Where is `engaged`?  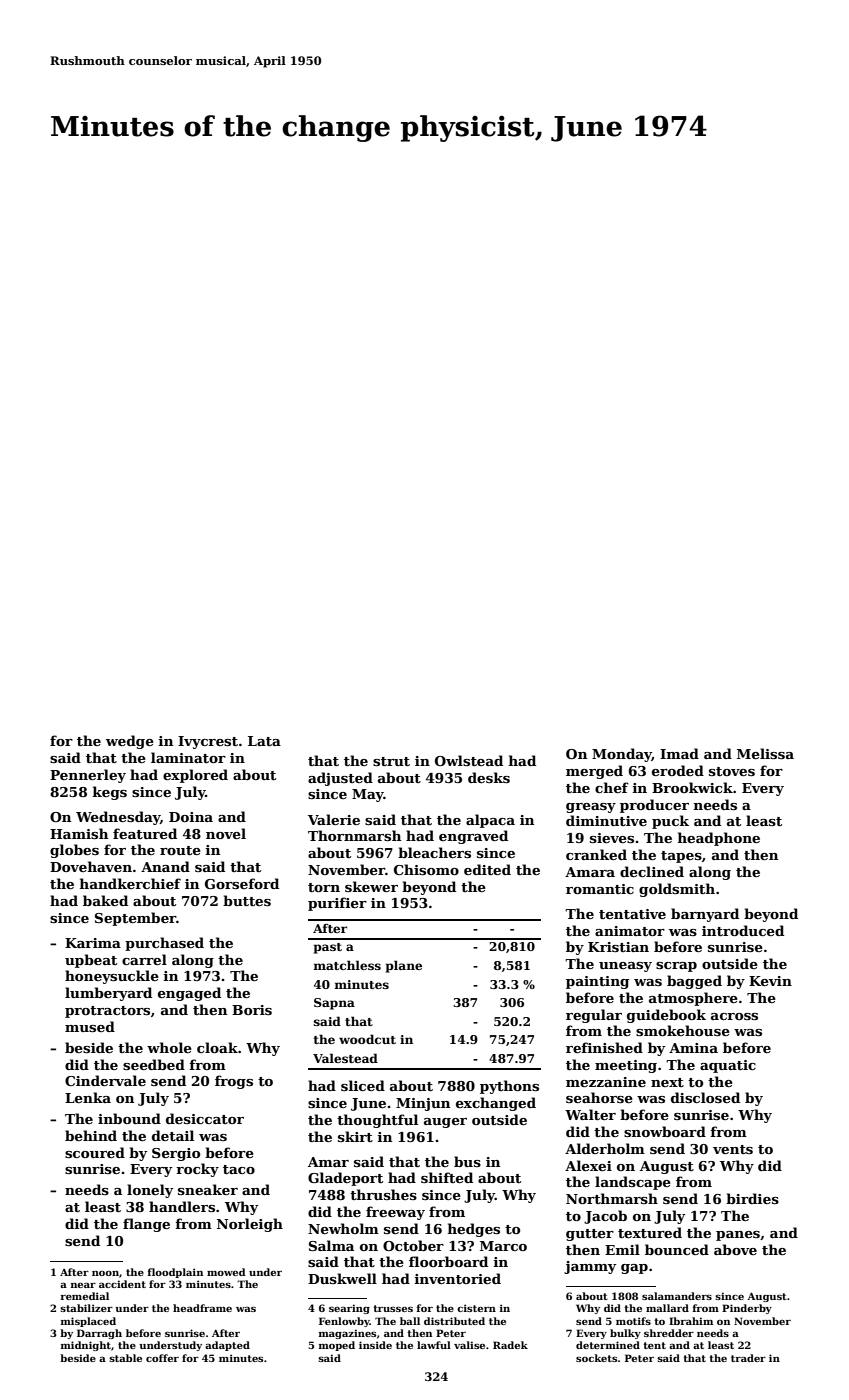
engaged is located at coordinates (189, 994).
